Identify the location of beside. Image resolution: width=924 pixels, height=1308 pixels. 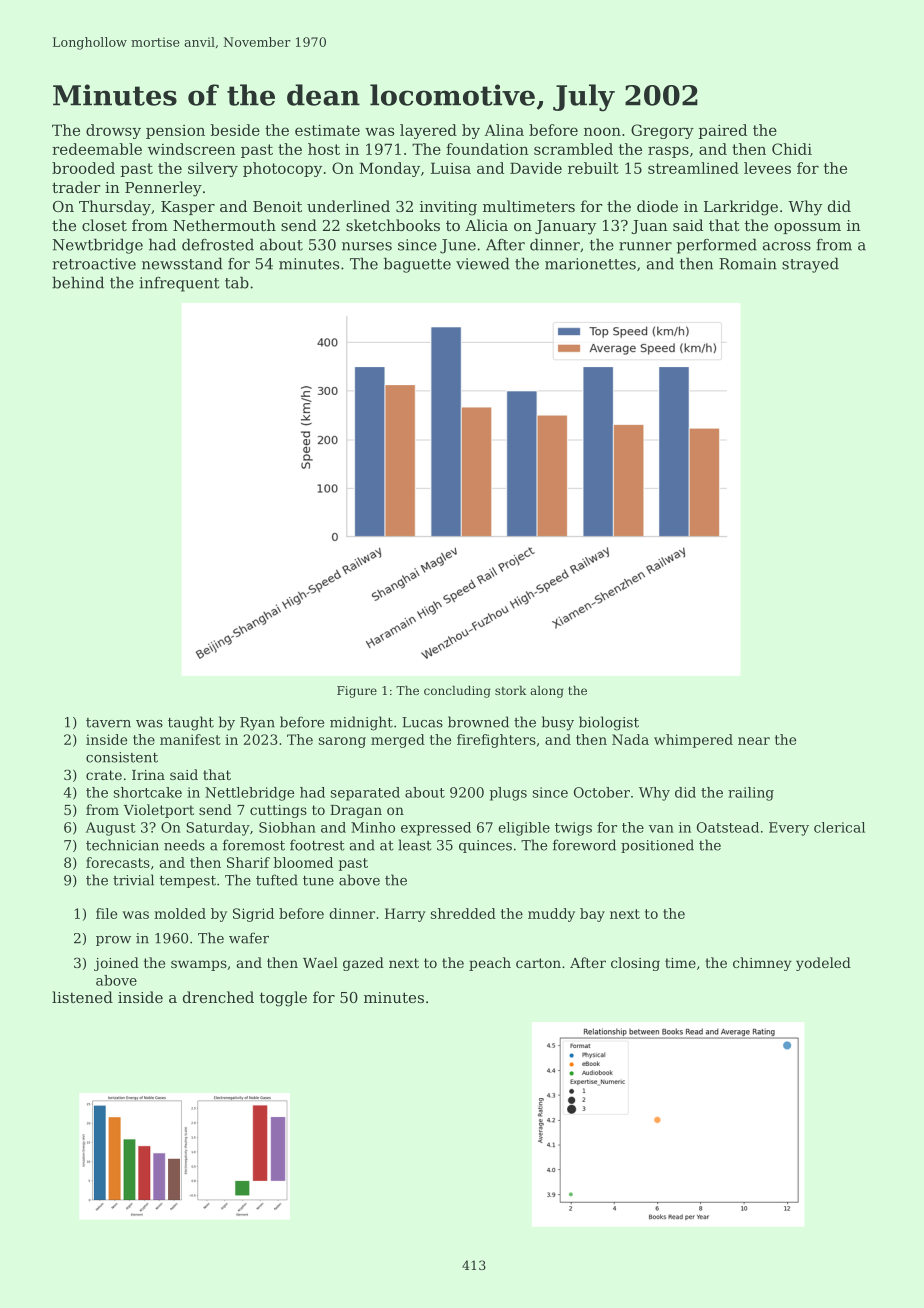
(235, 130).
